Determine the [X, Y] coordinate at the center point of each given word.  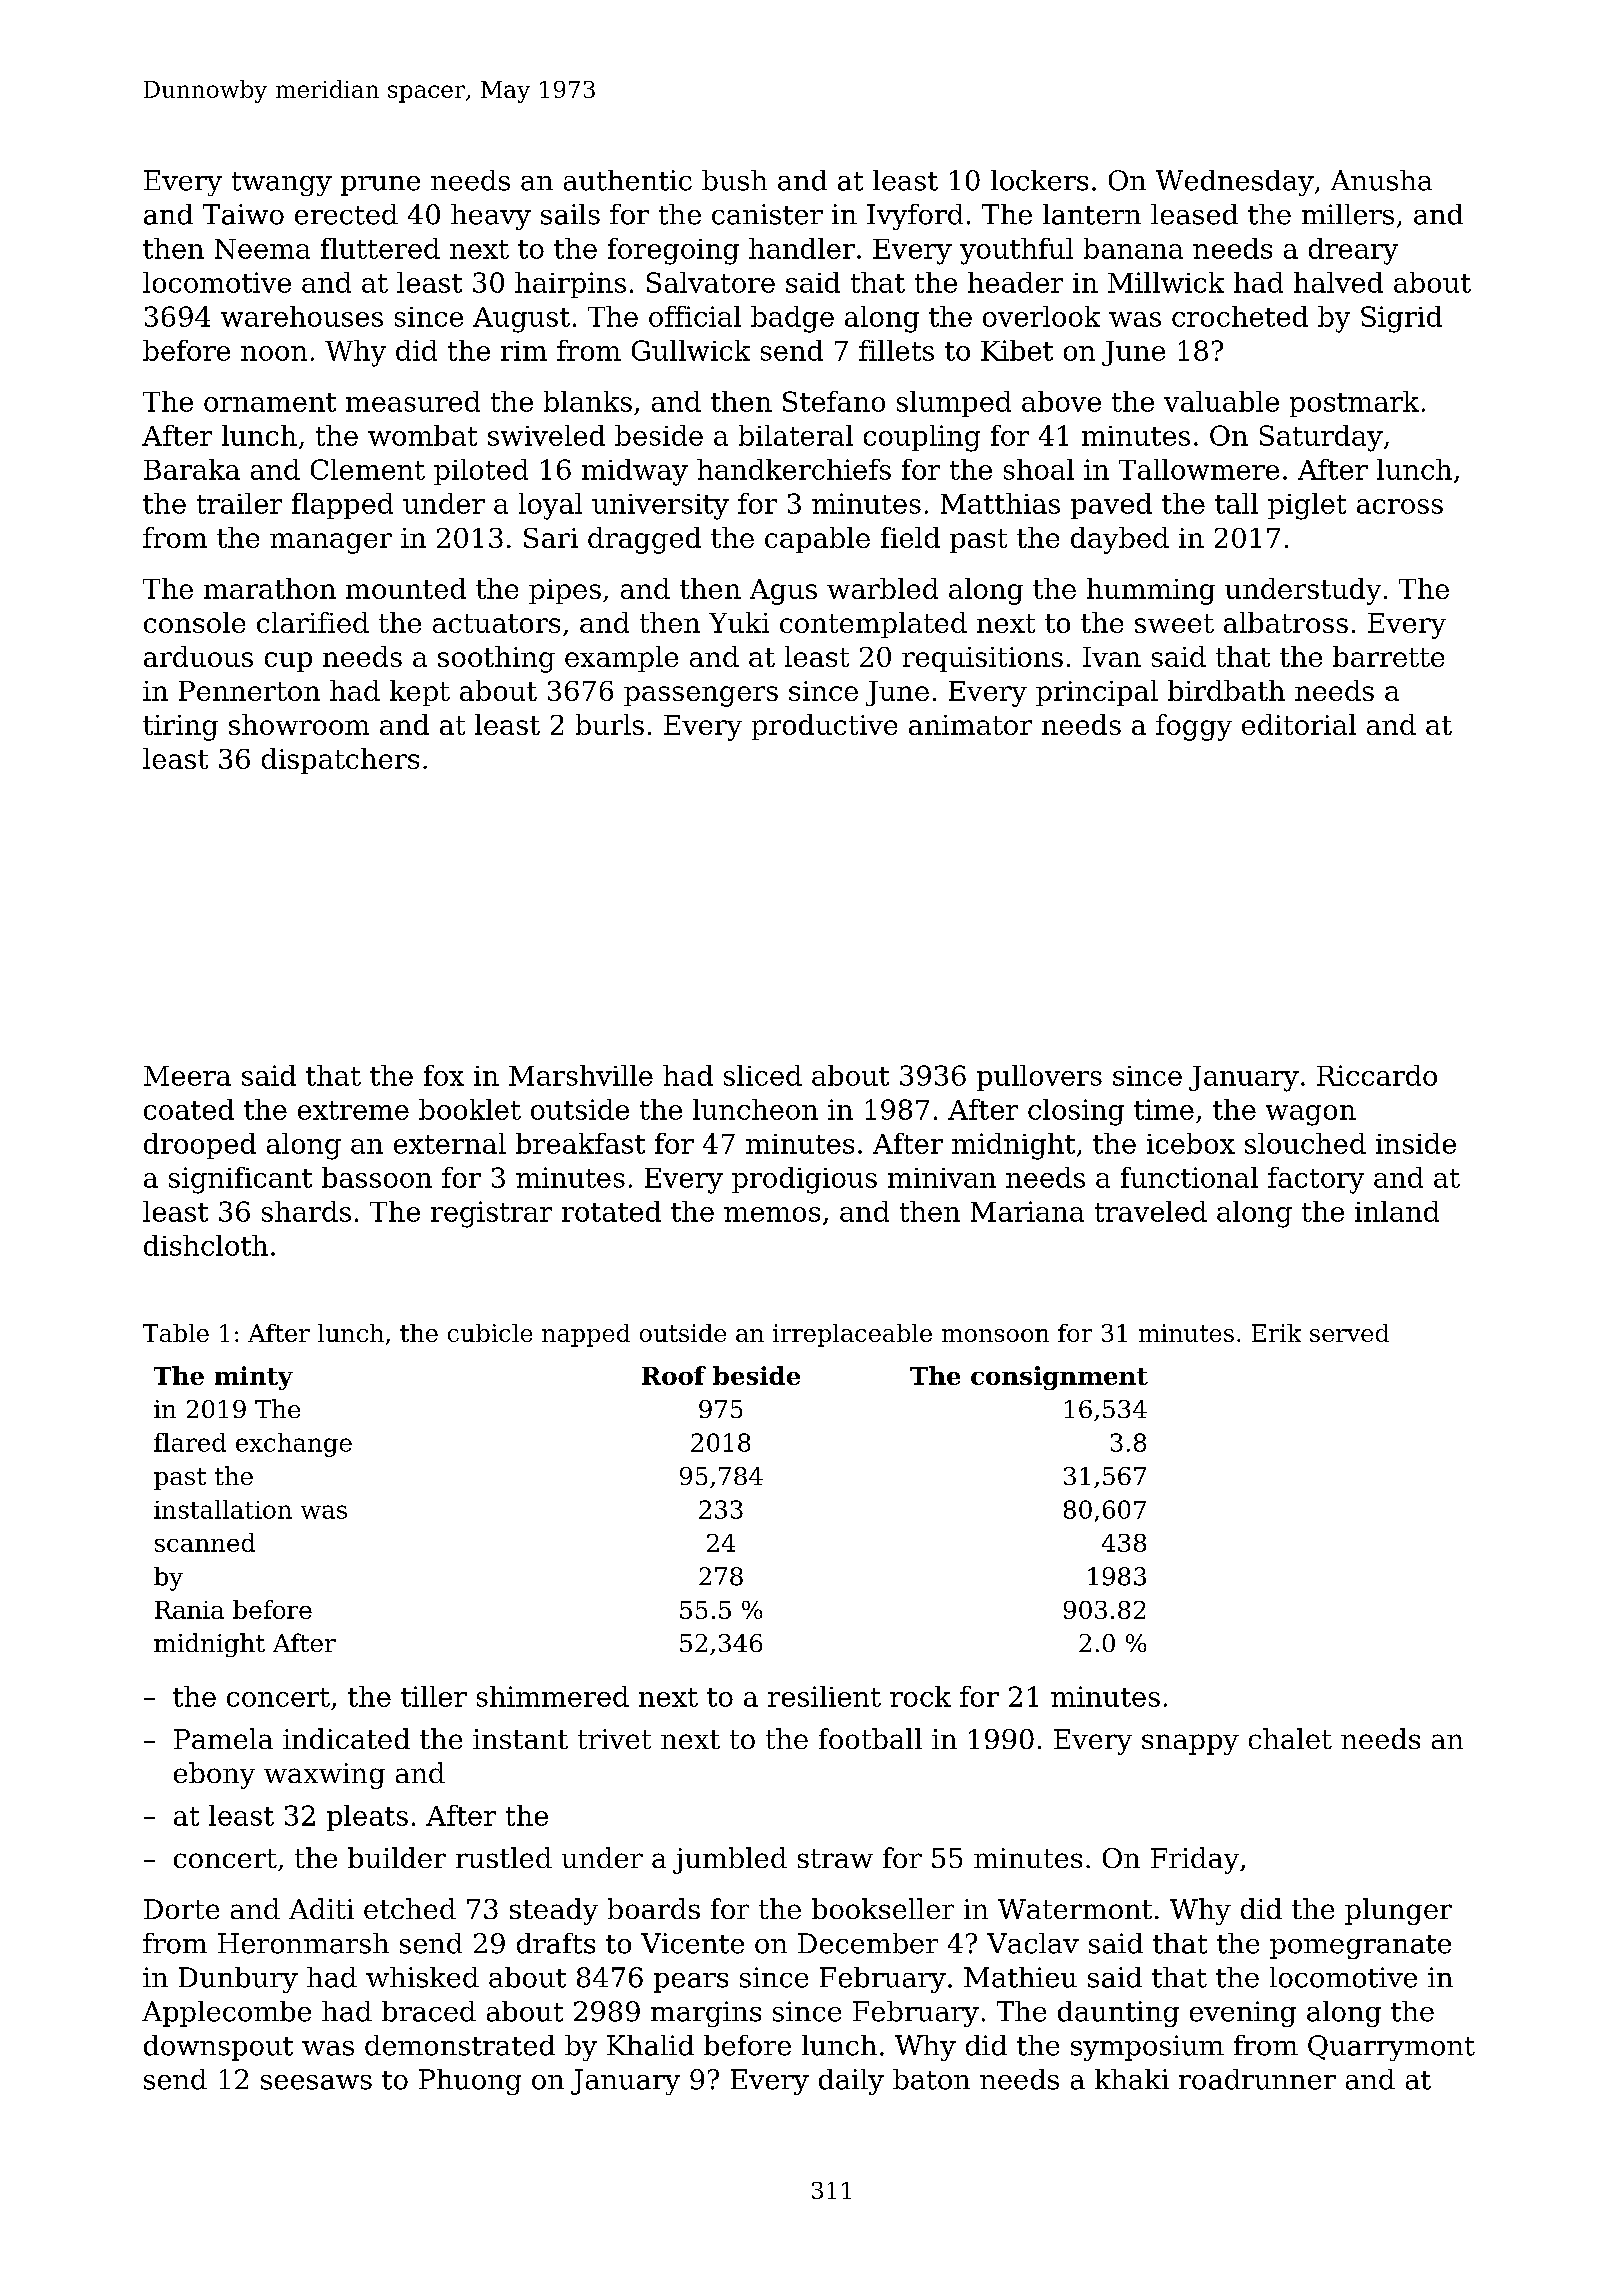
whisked [422, 1977]
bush [734, 180]
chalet [1290, 1738]
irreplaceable [852, 1335]
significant [240, 1180]
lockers [1039, 180]
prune [380, 186]
